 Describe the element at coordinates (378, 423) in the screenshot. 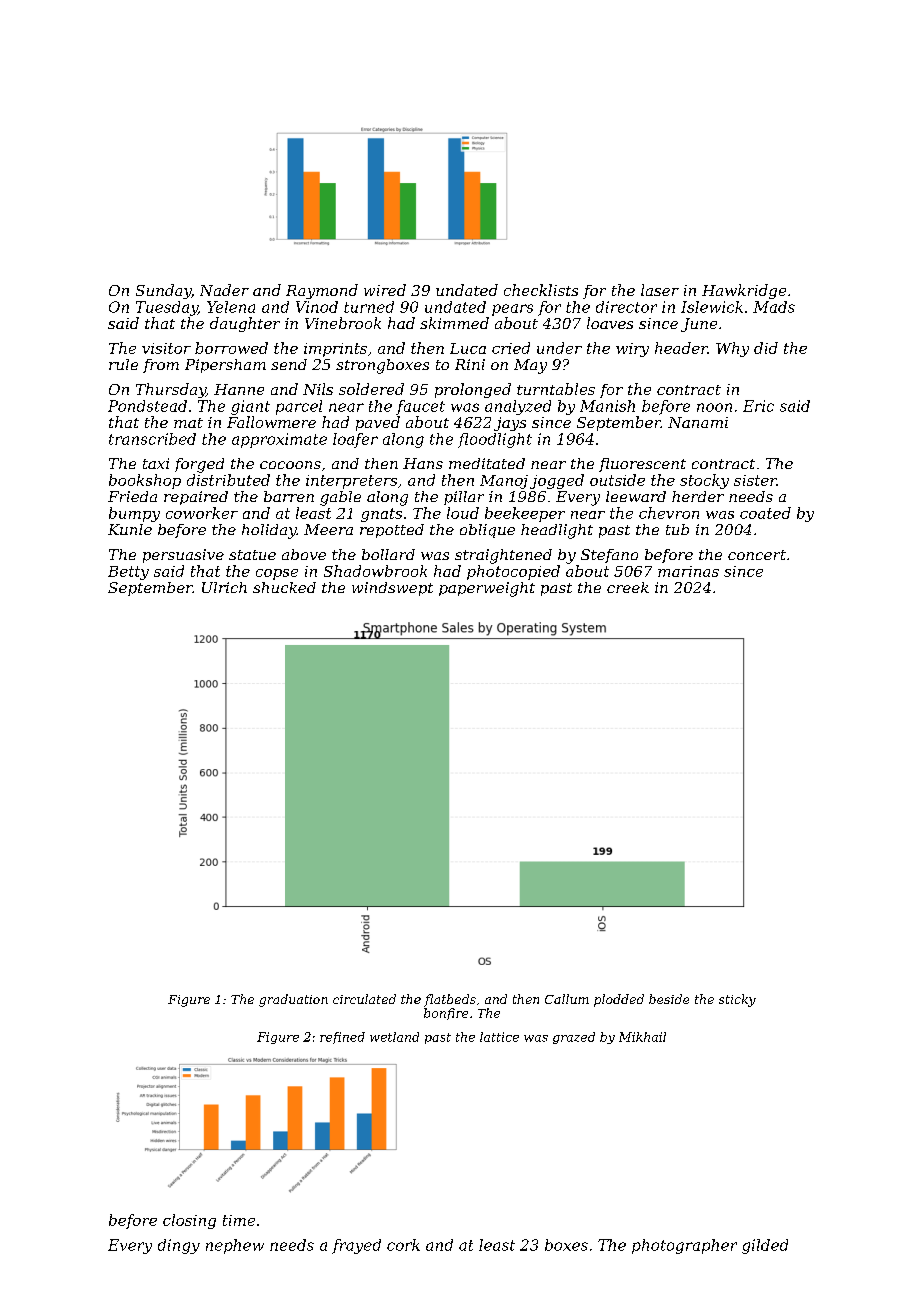

I see `paved` at that location.
